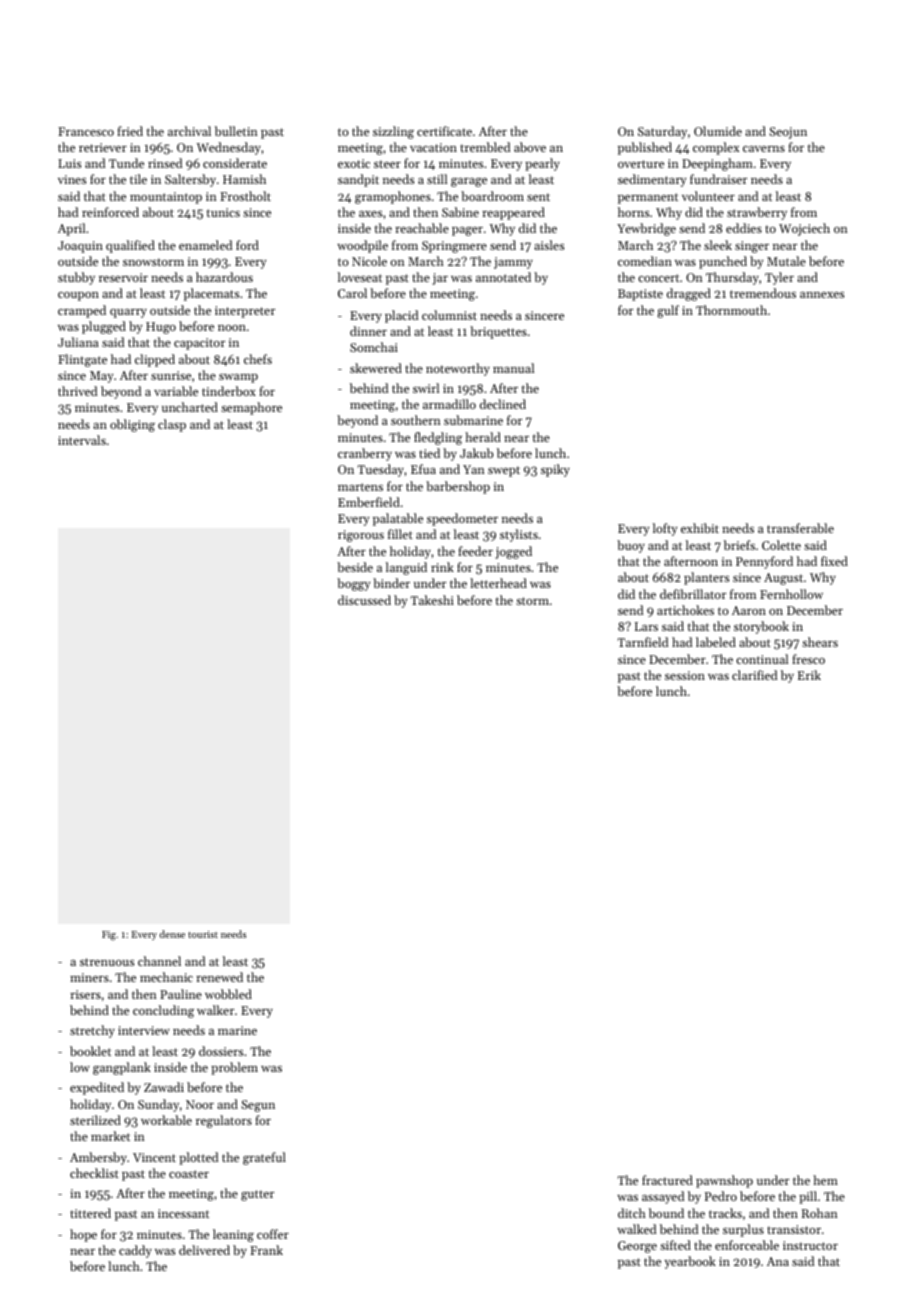 Image resolution: width=908 pixels, height=1316 pixels. Describe the element at coordinates (189, 131) in the document. I see `archival` at that location.
